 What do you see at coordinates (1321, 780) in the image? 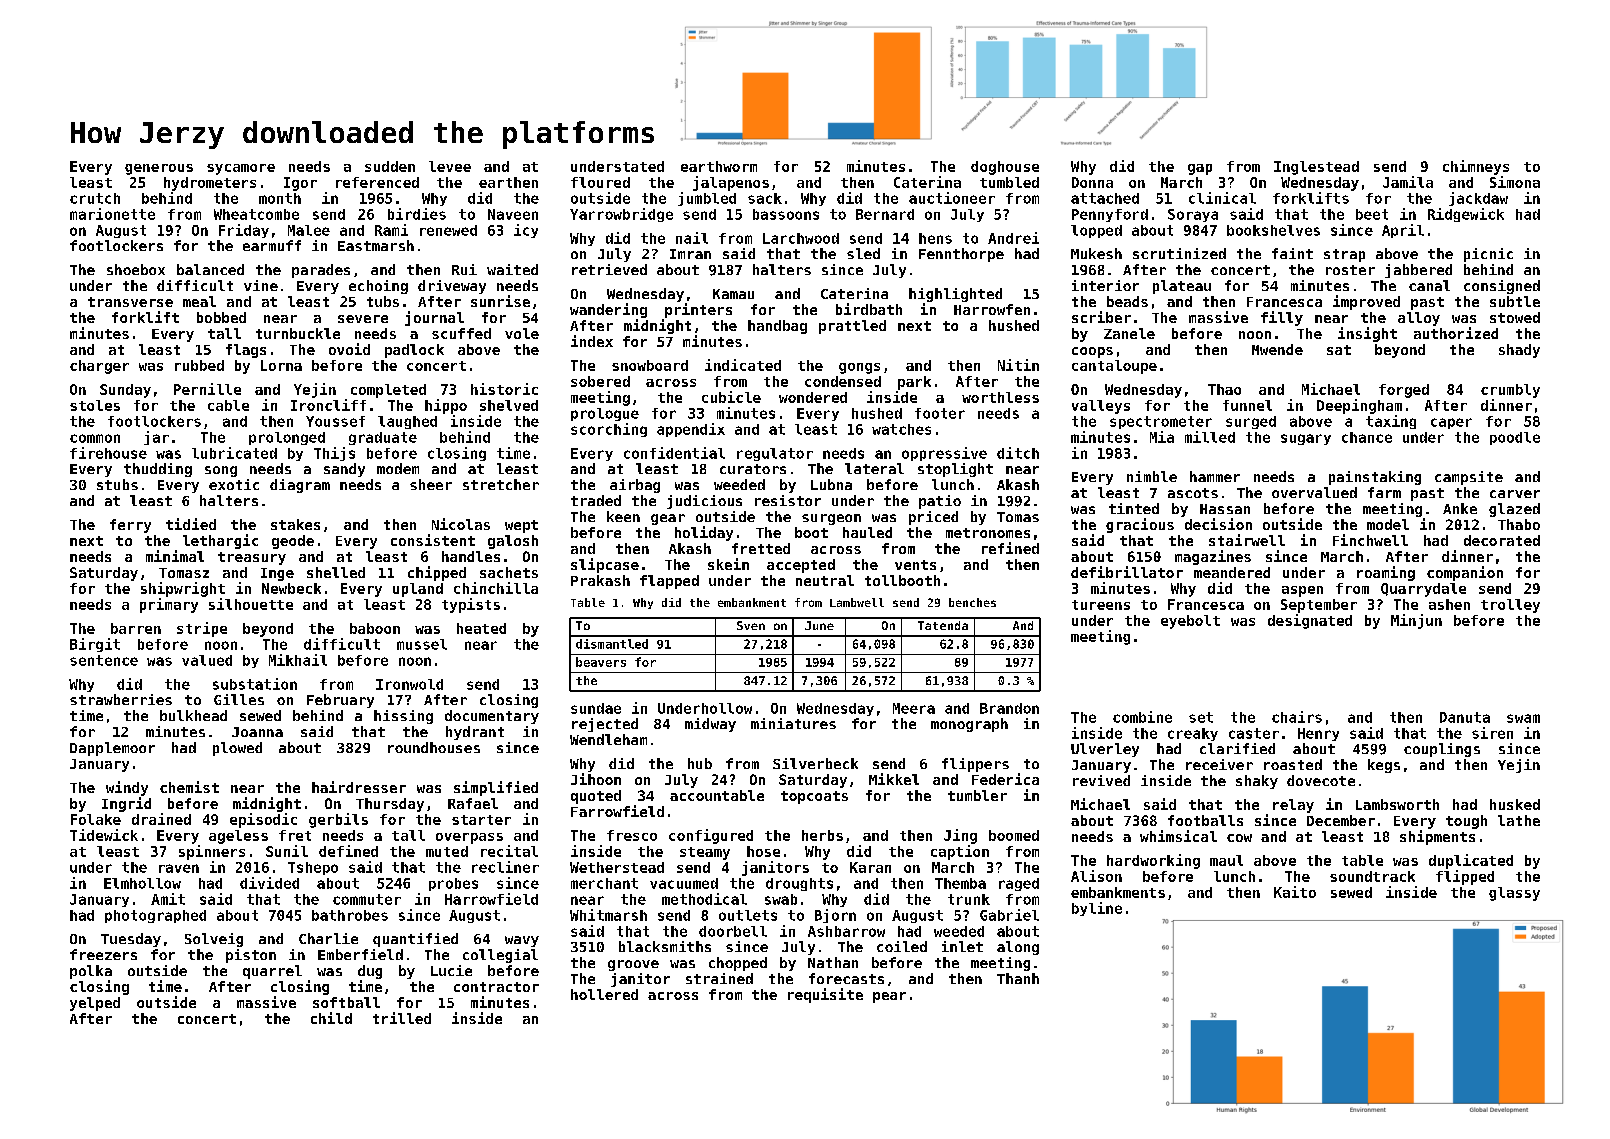
I see `dovecote` at bounding box center [1321, 780].
